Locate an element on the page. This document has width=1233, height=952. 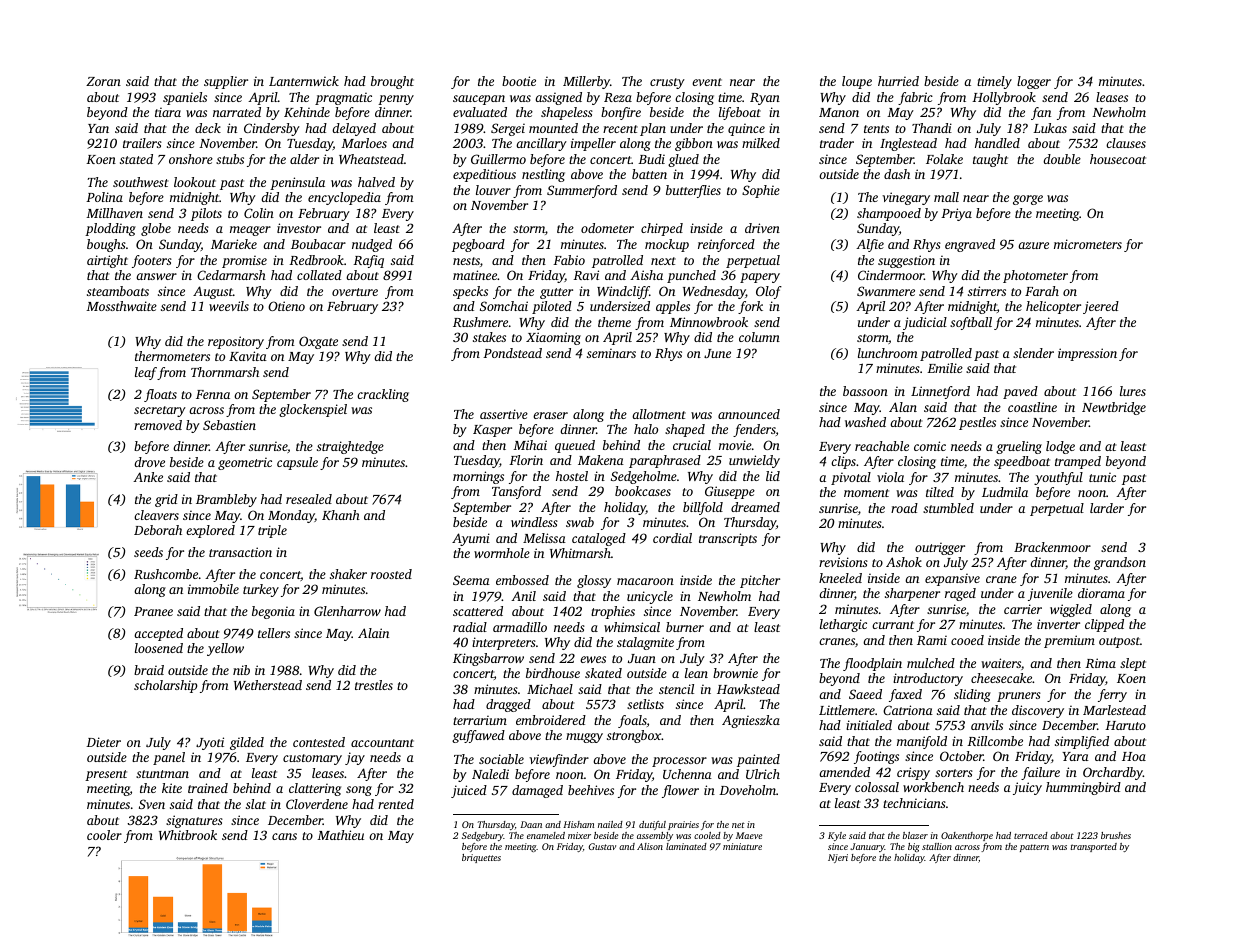
larder is located at coordinates (1107, 508).
